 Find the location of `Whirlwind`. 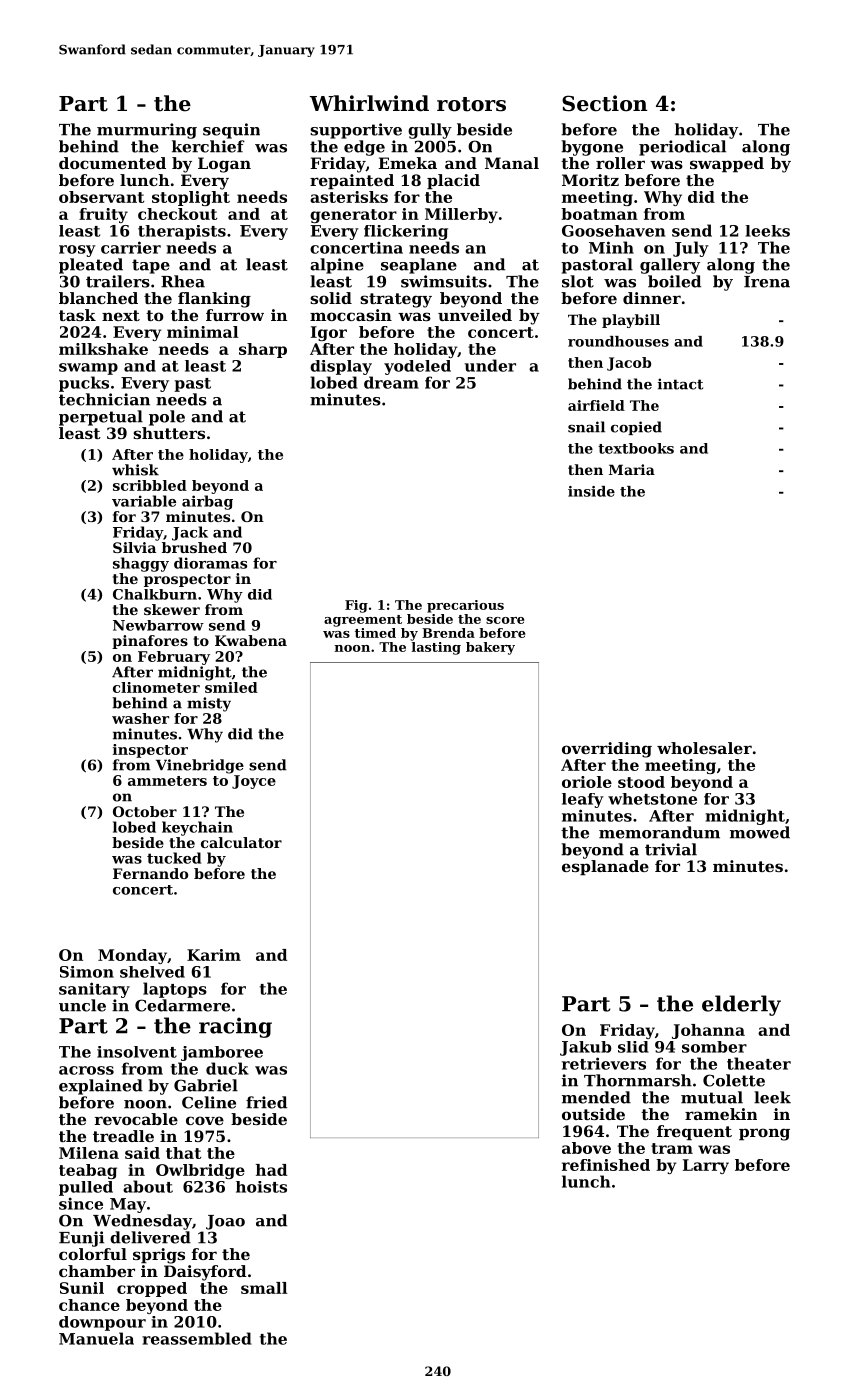

Whirlwind is located at coordinates (369, 103).
